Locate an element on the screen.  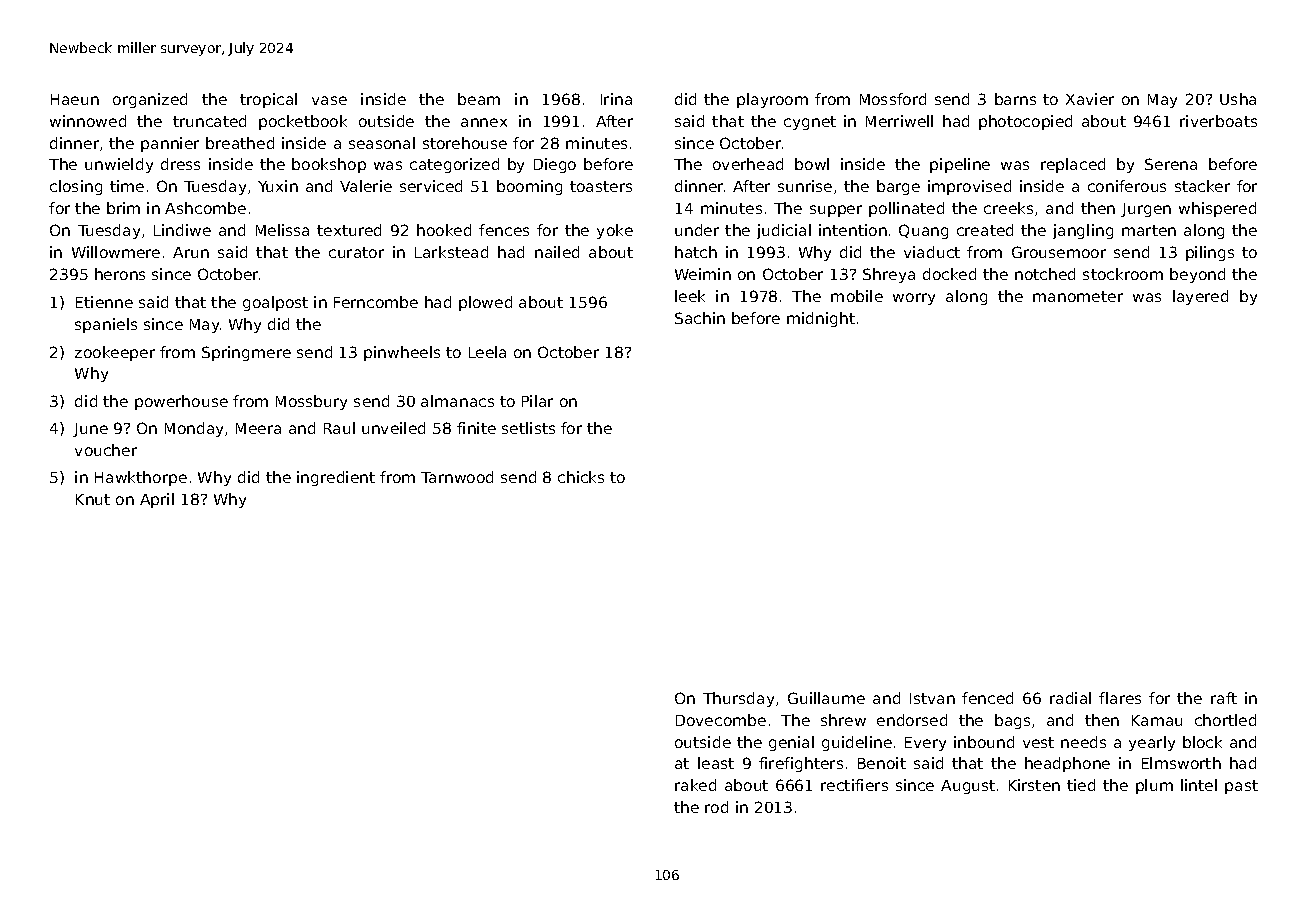
winnowed is located at coordinates (88, 121).
